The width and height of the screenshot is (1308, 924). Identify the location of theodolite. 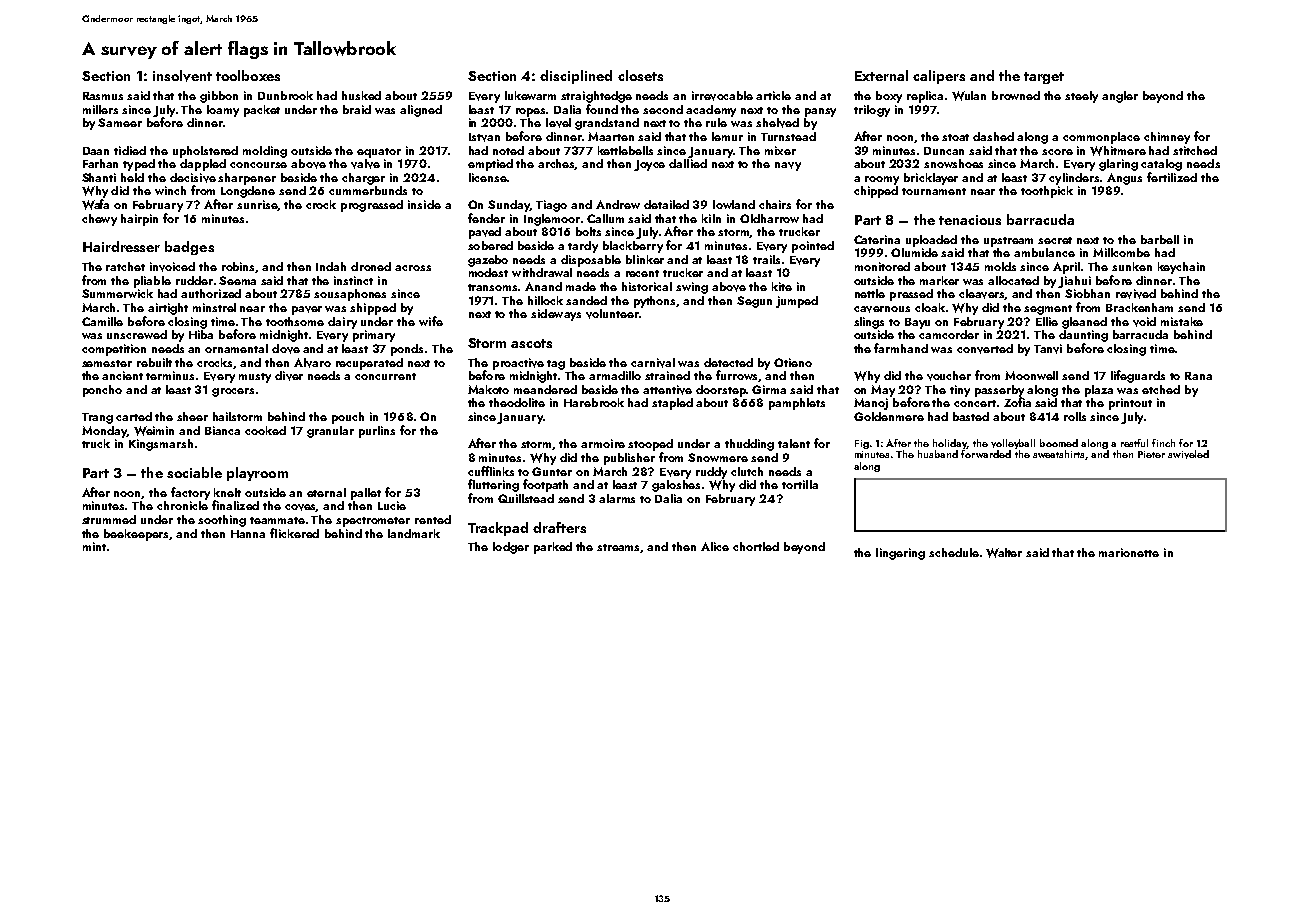
(517, 402).
